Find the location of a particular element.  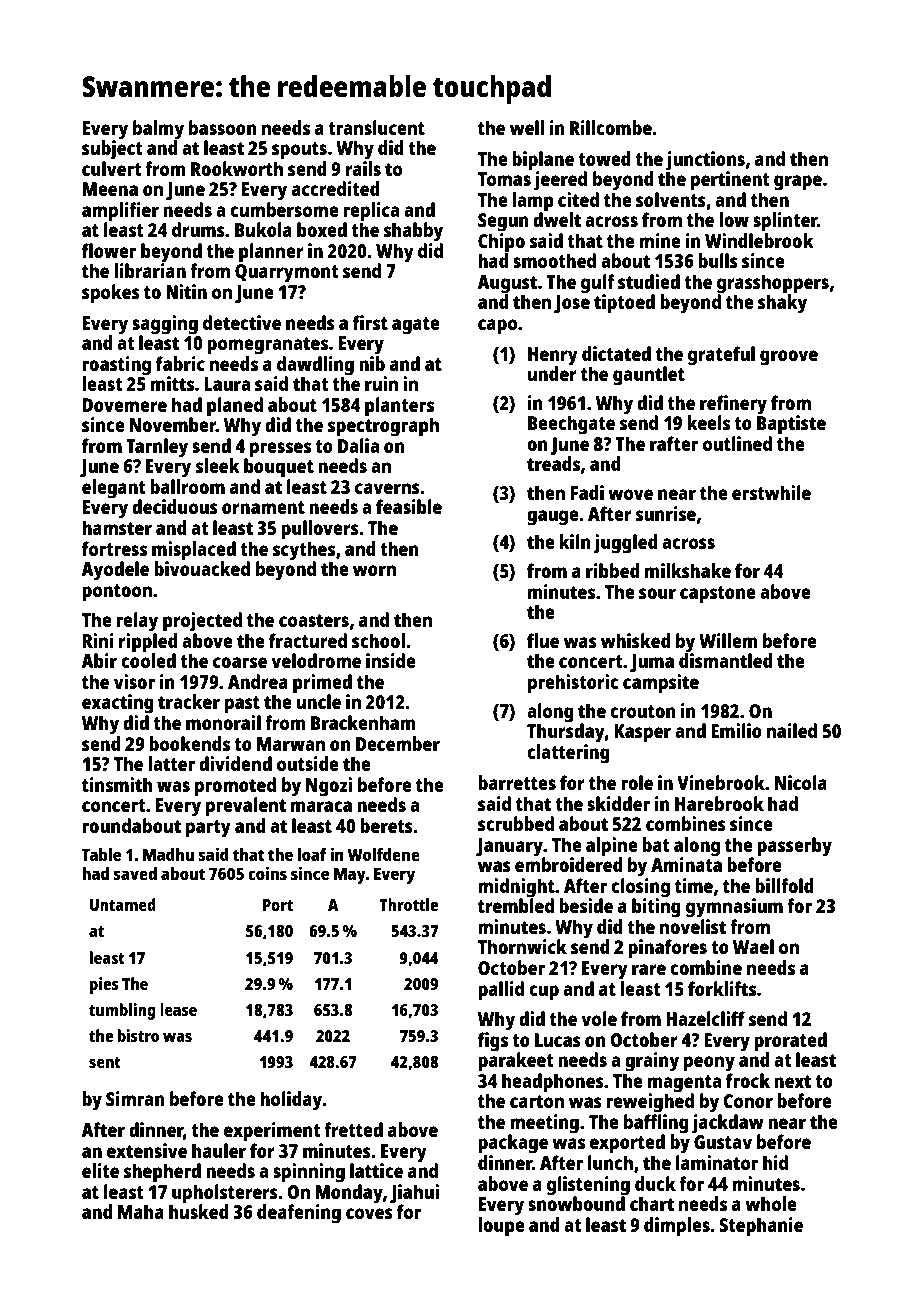

primed is located at coordinates (322, 684).
